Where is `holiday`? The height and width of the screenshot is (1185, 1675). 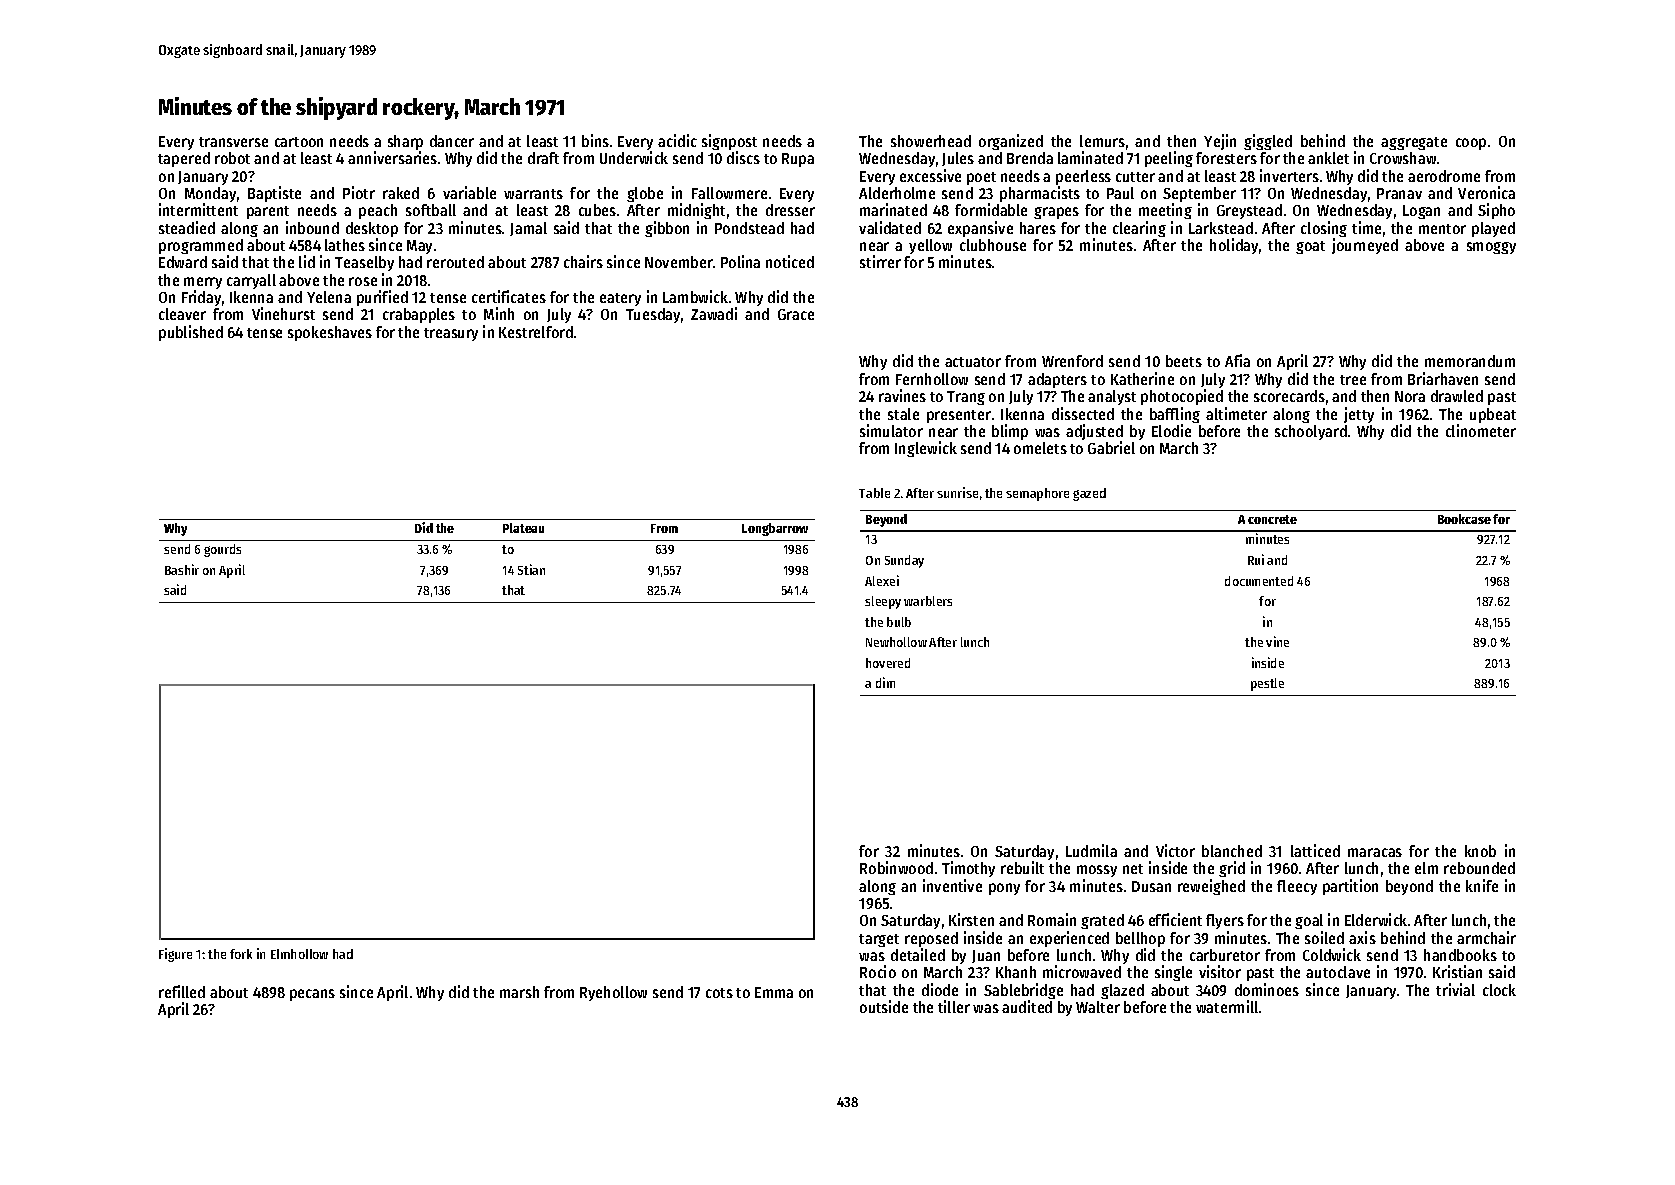 holiday is located at coordinates (1234, 246).
